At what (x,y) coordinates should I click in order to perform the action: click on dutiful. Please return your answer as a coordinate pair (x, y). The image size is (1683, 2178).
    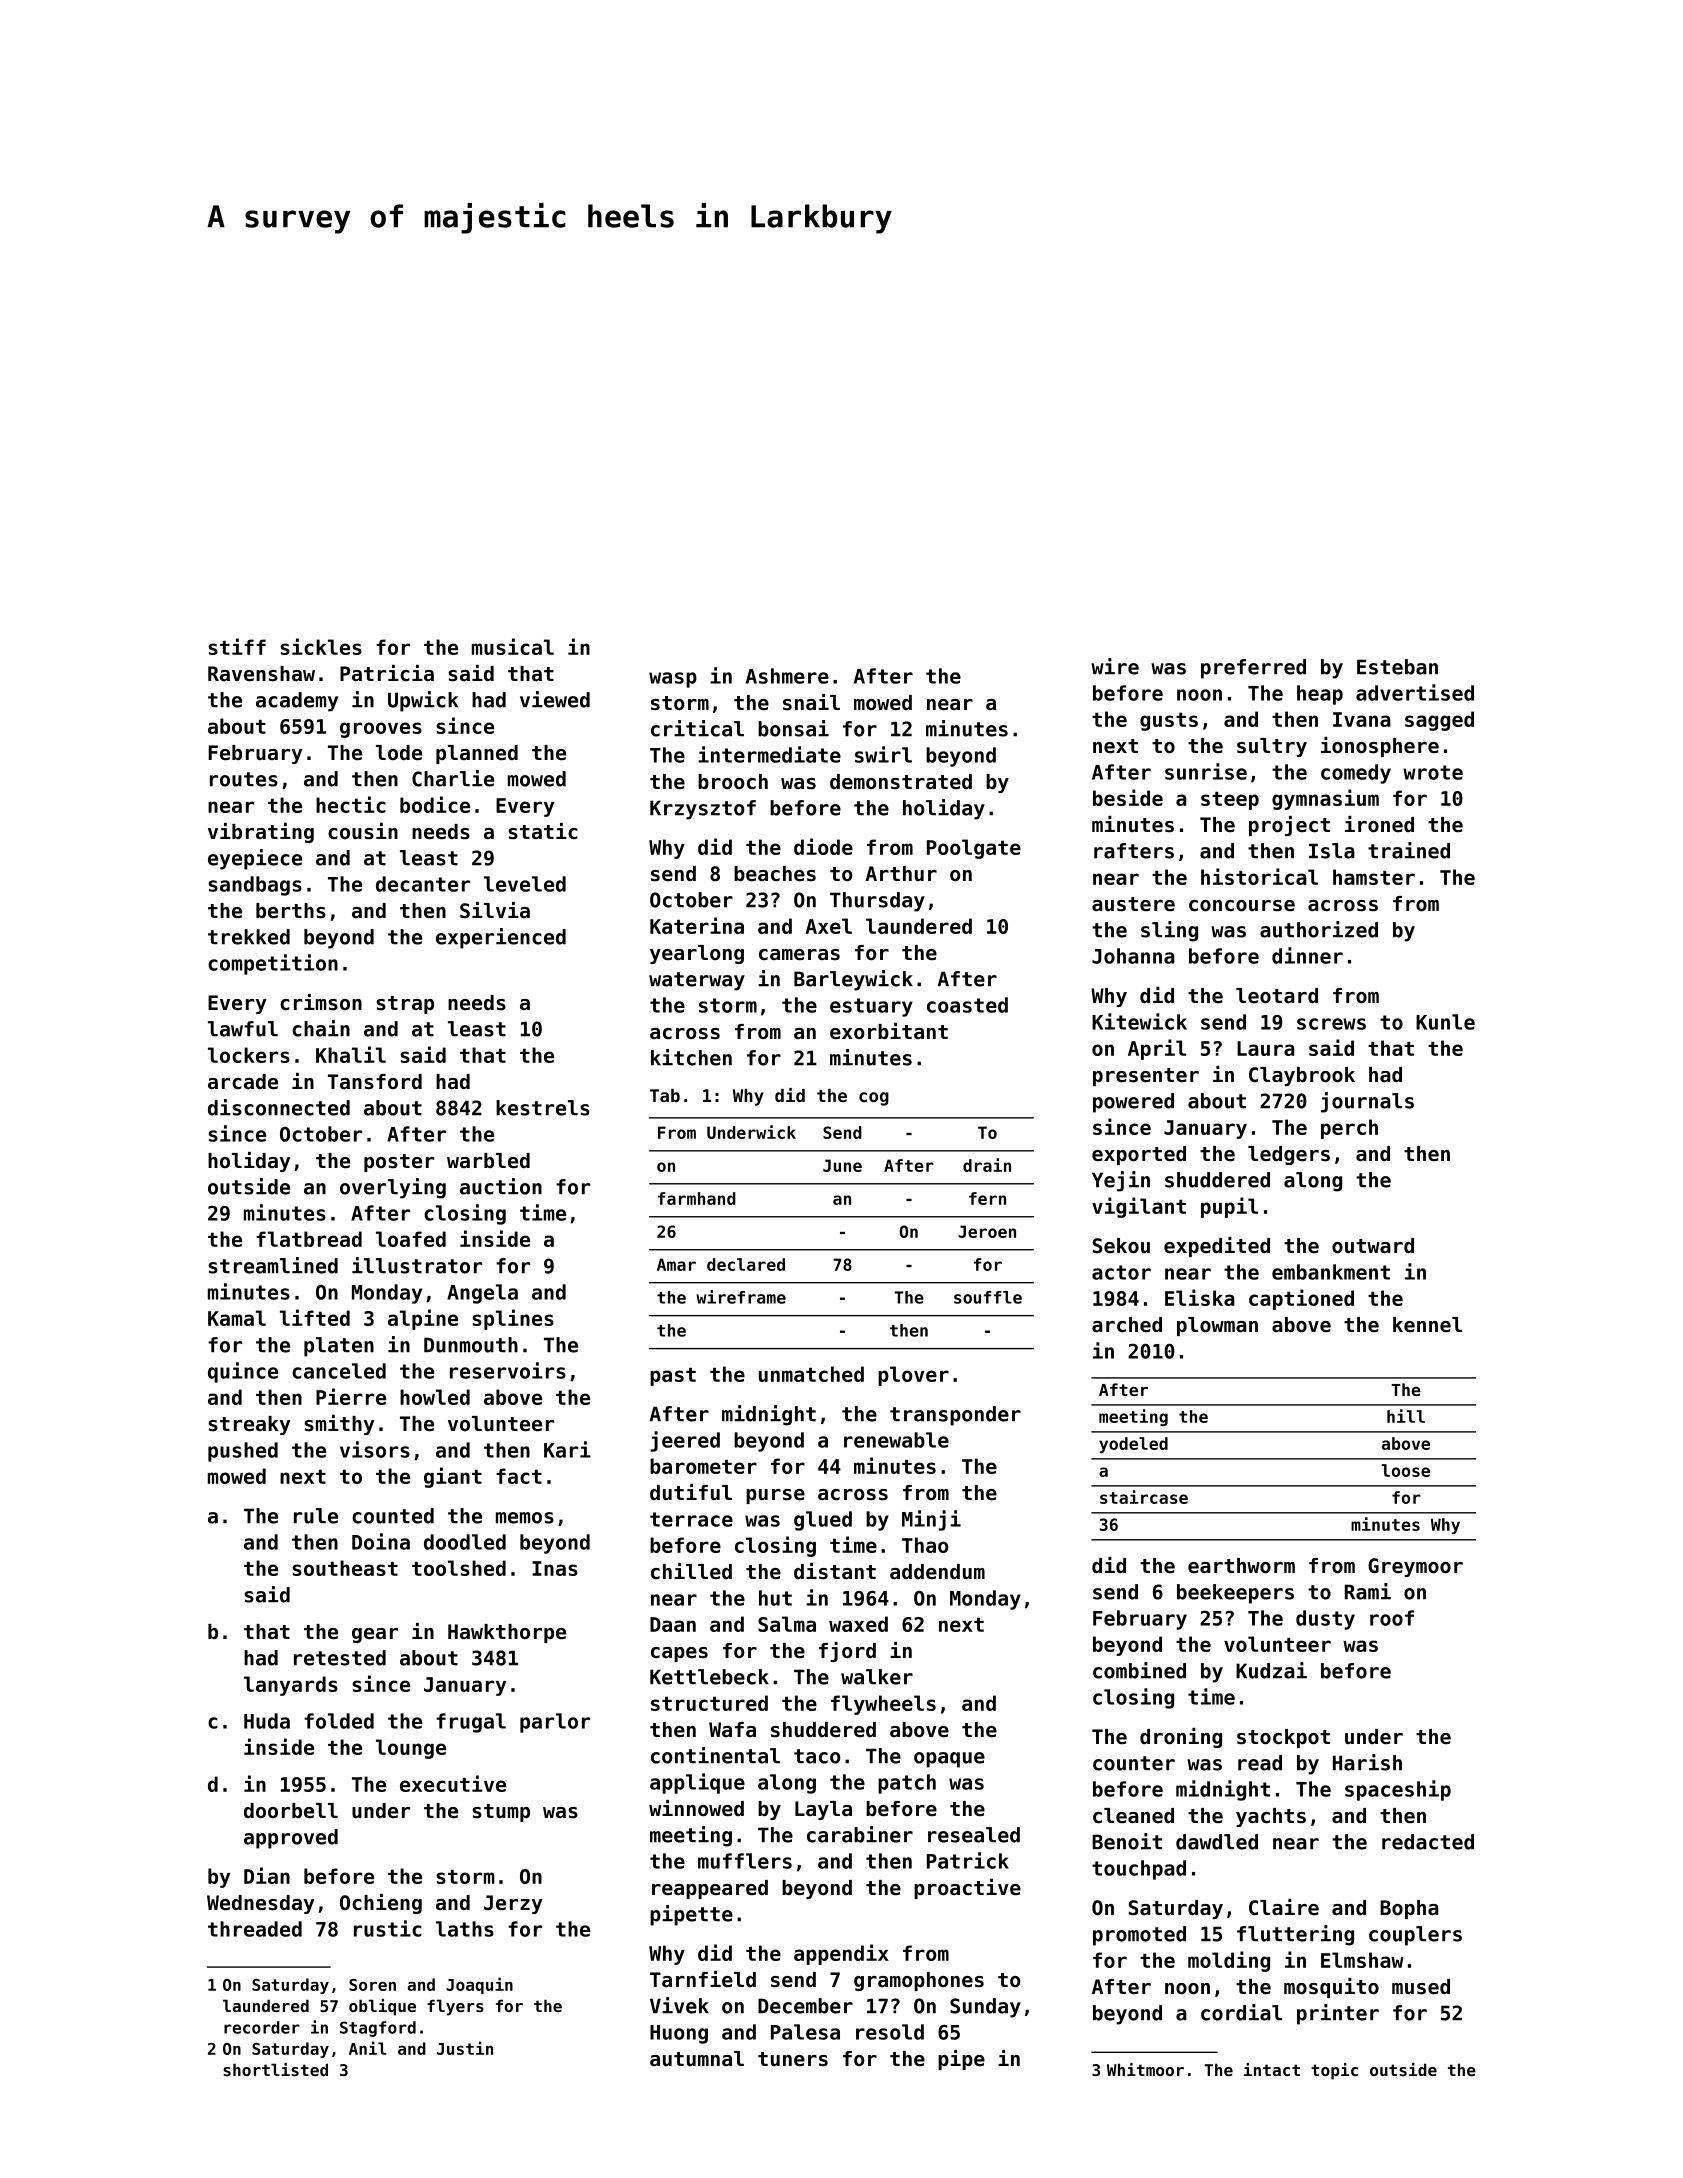
    Looking at the image, I should click on (691, 1492).
